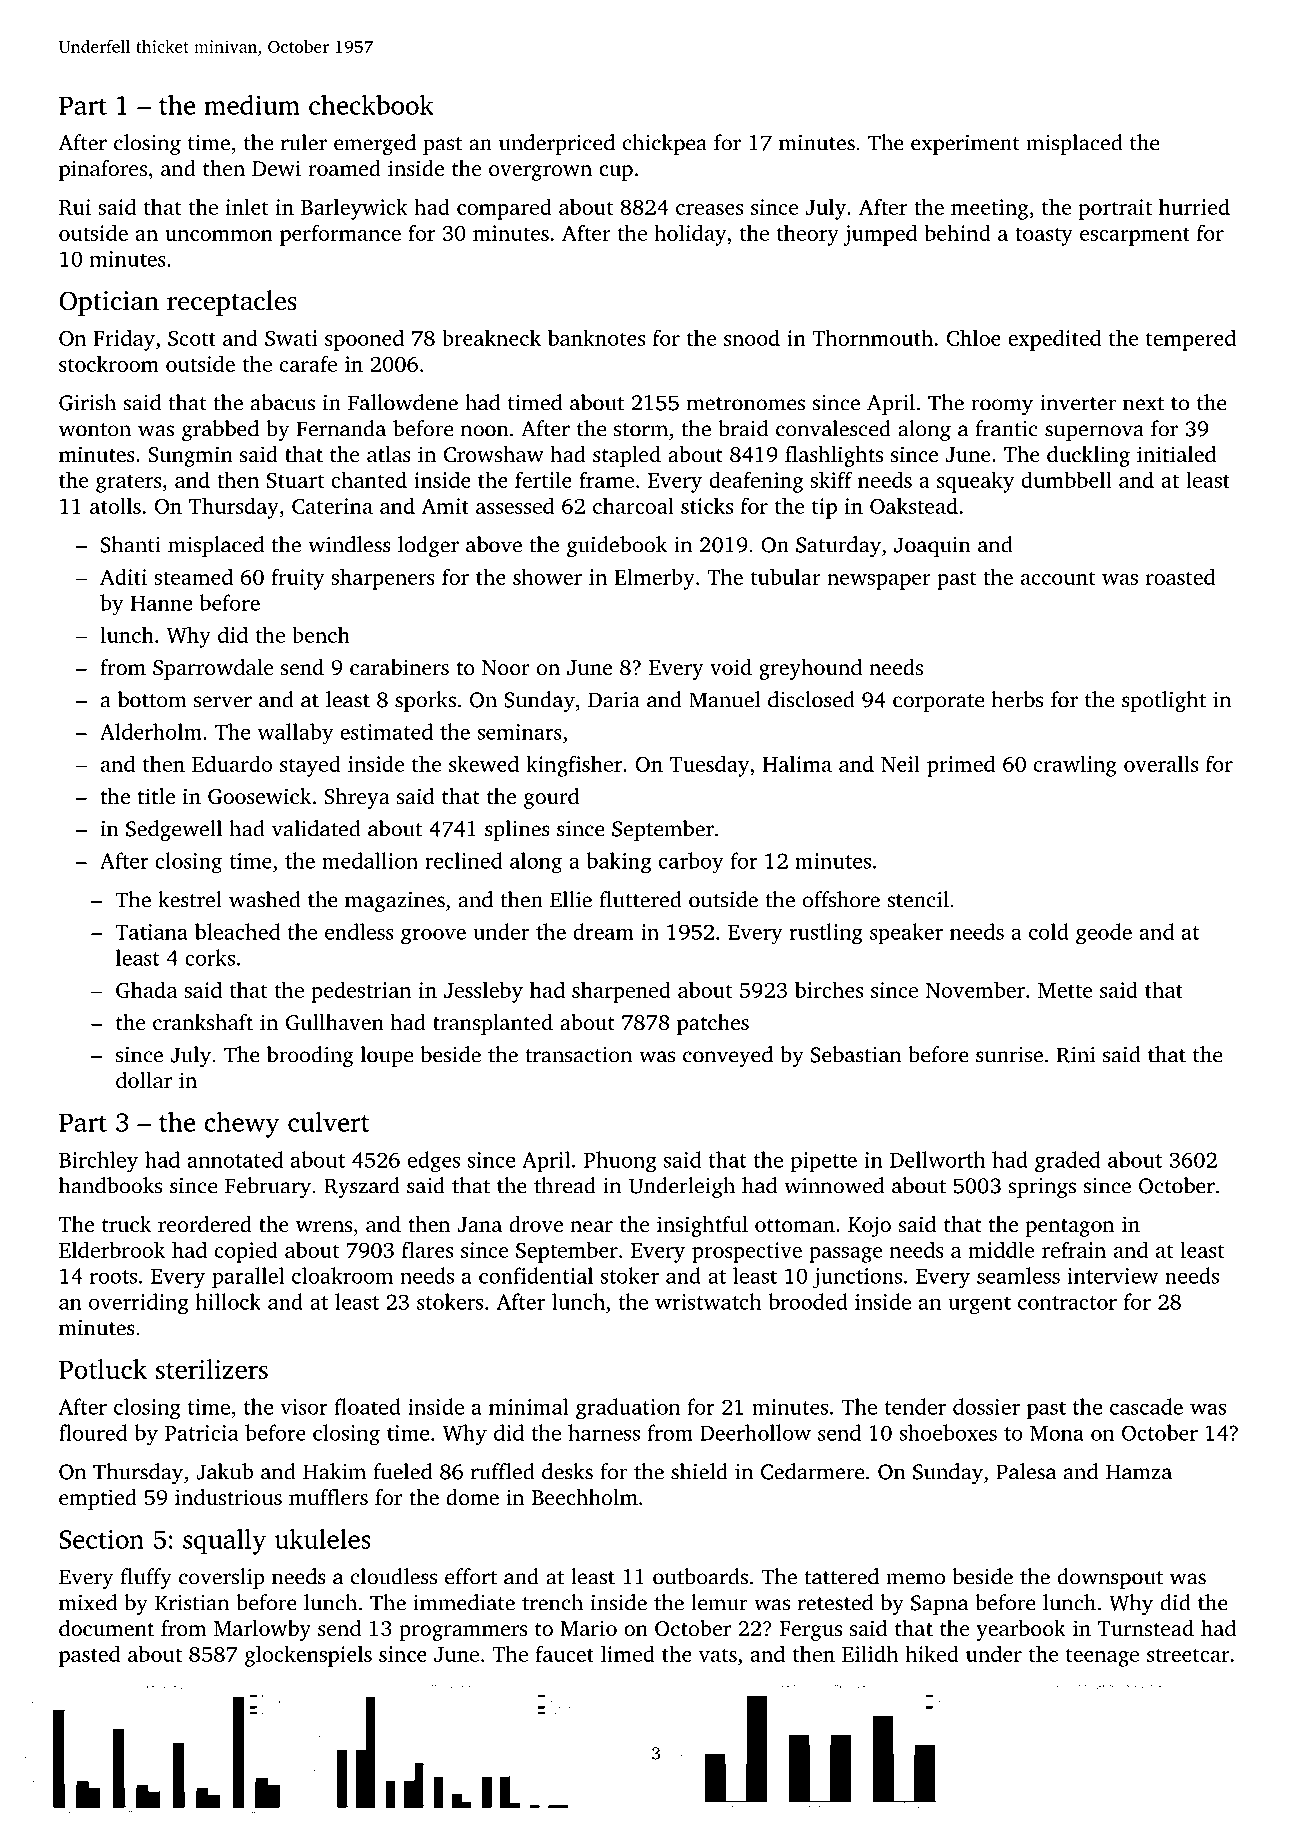 The image size is (1302, 1842). What do you see at coordinates (1139, 1472) in the image?
I see `Hamza` at bounding box center [1139, 1472].
